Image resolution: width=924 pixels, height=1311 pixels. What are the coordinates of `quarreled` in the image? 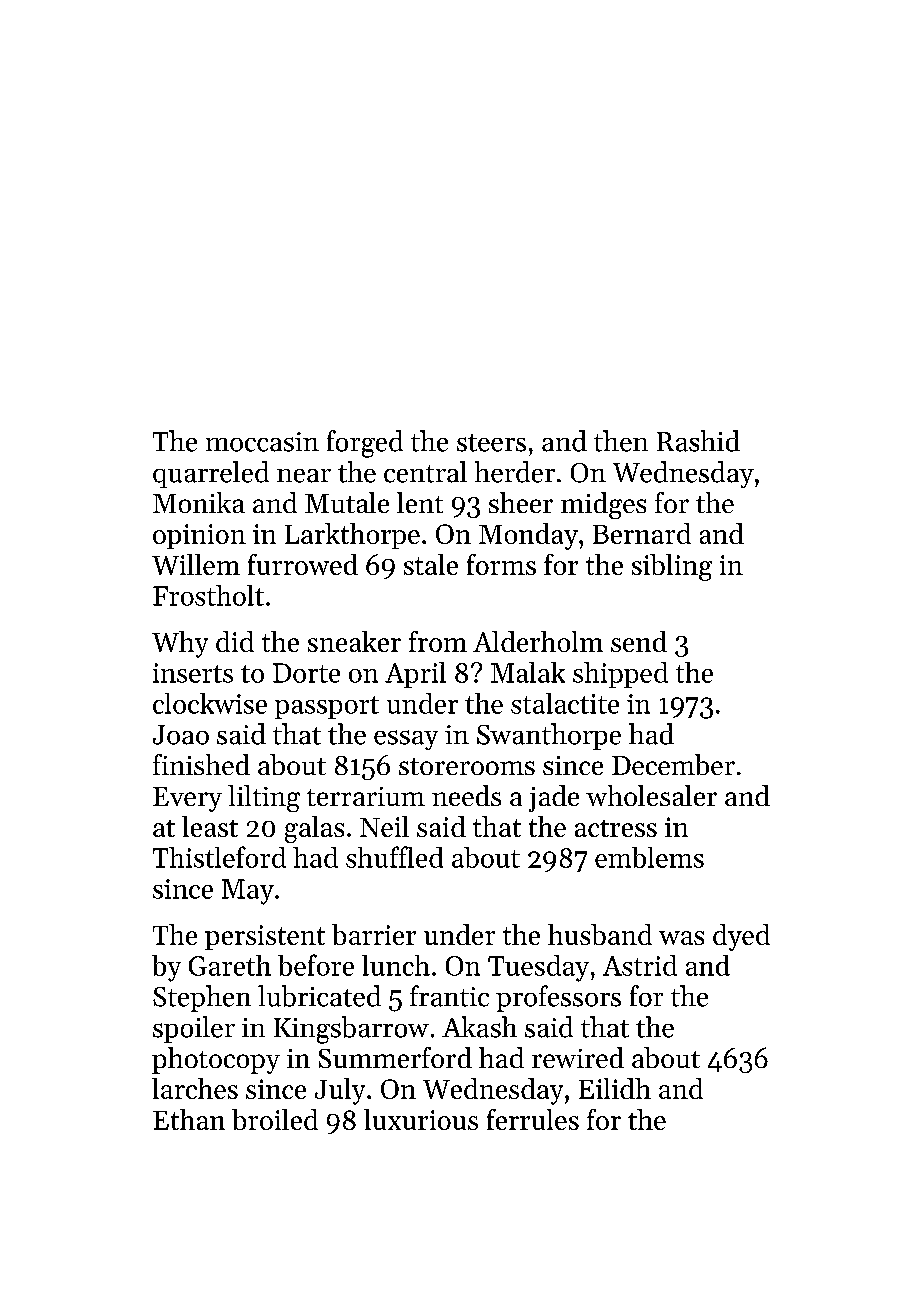 It's located at (211, 474).
